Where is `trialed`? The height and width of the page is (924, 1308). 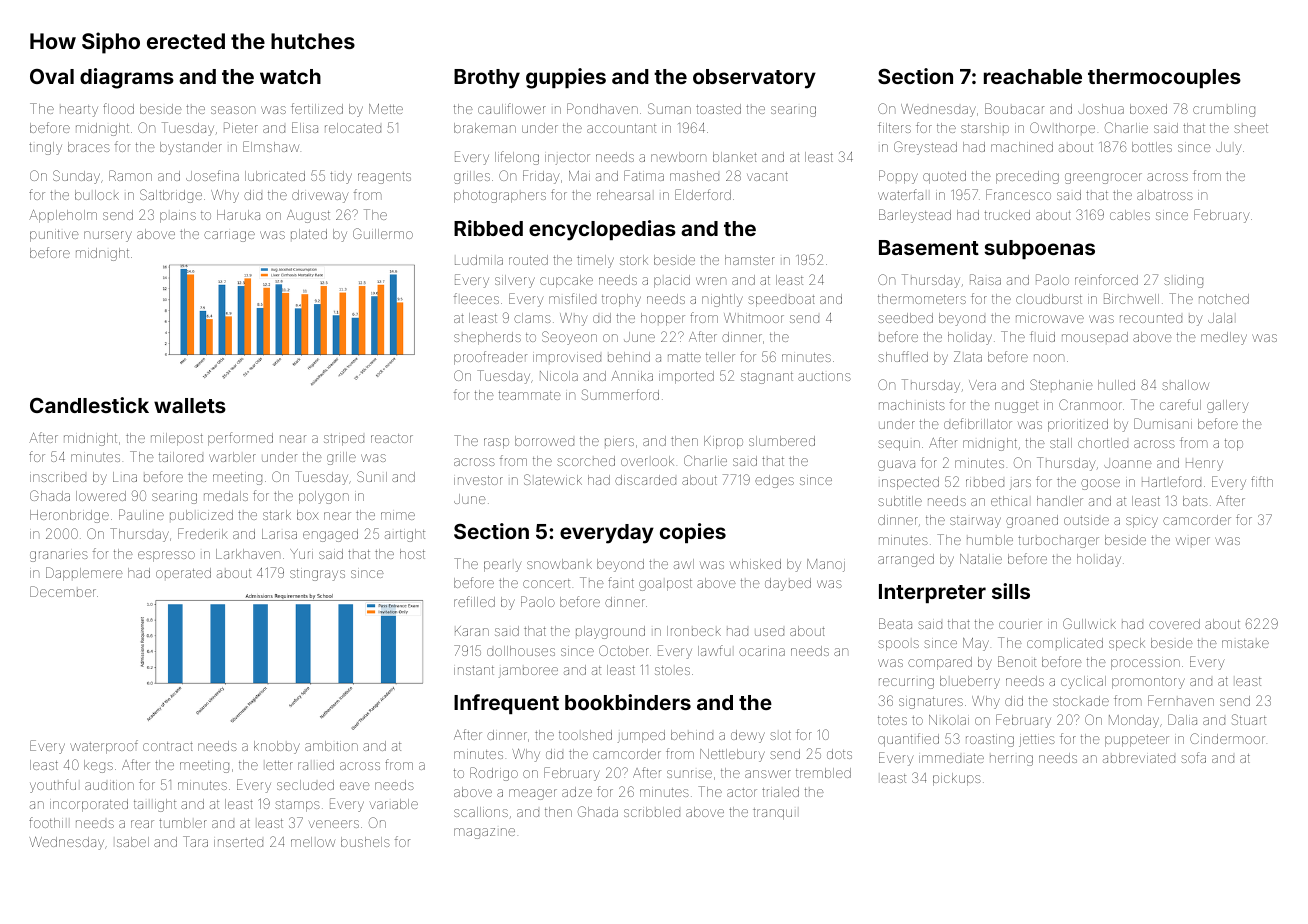 trialed is located at coordinates (780, 792).
